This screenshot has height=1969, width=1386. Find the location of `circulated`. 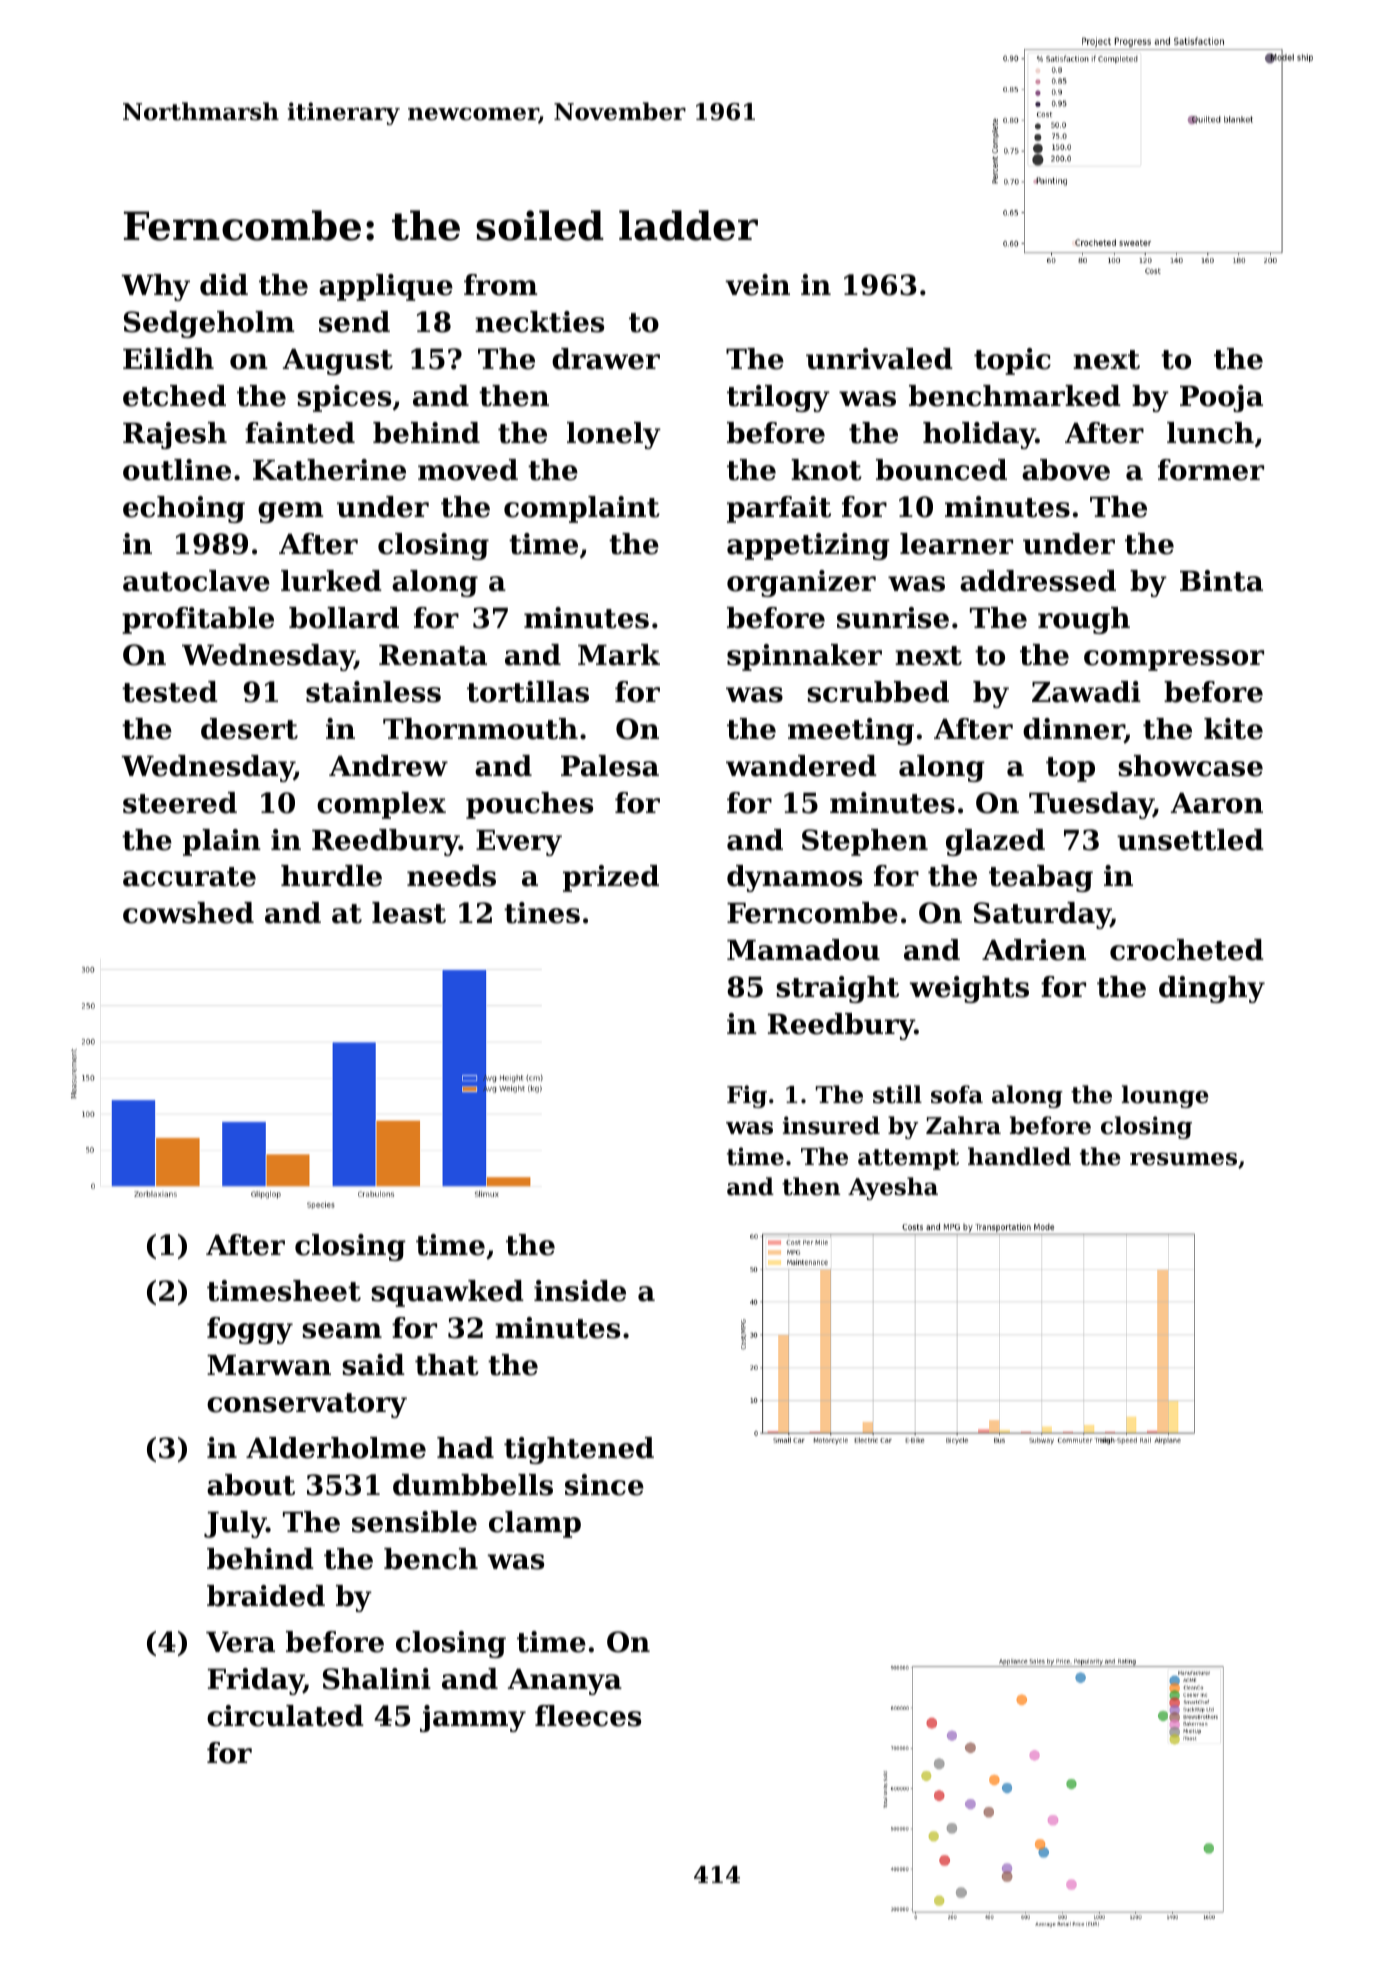

circulated is located at coordinates (285, 1716).
